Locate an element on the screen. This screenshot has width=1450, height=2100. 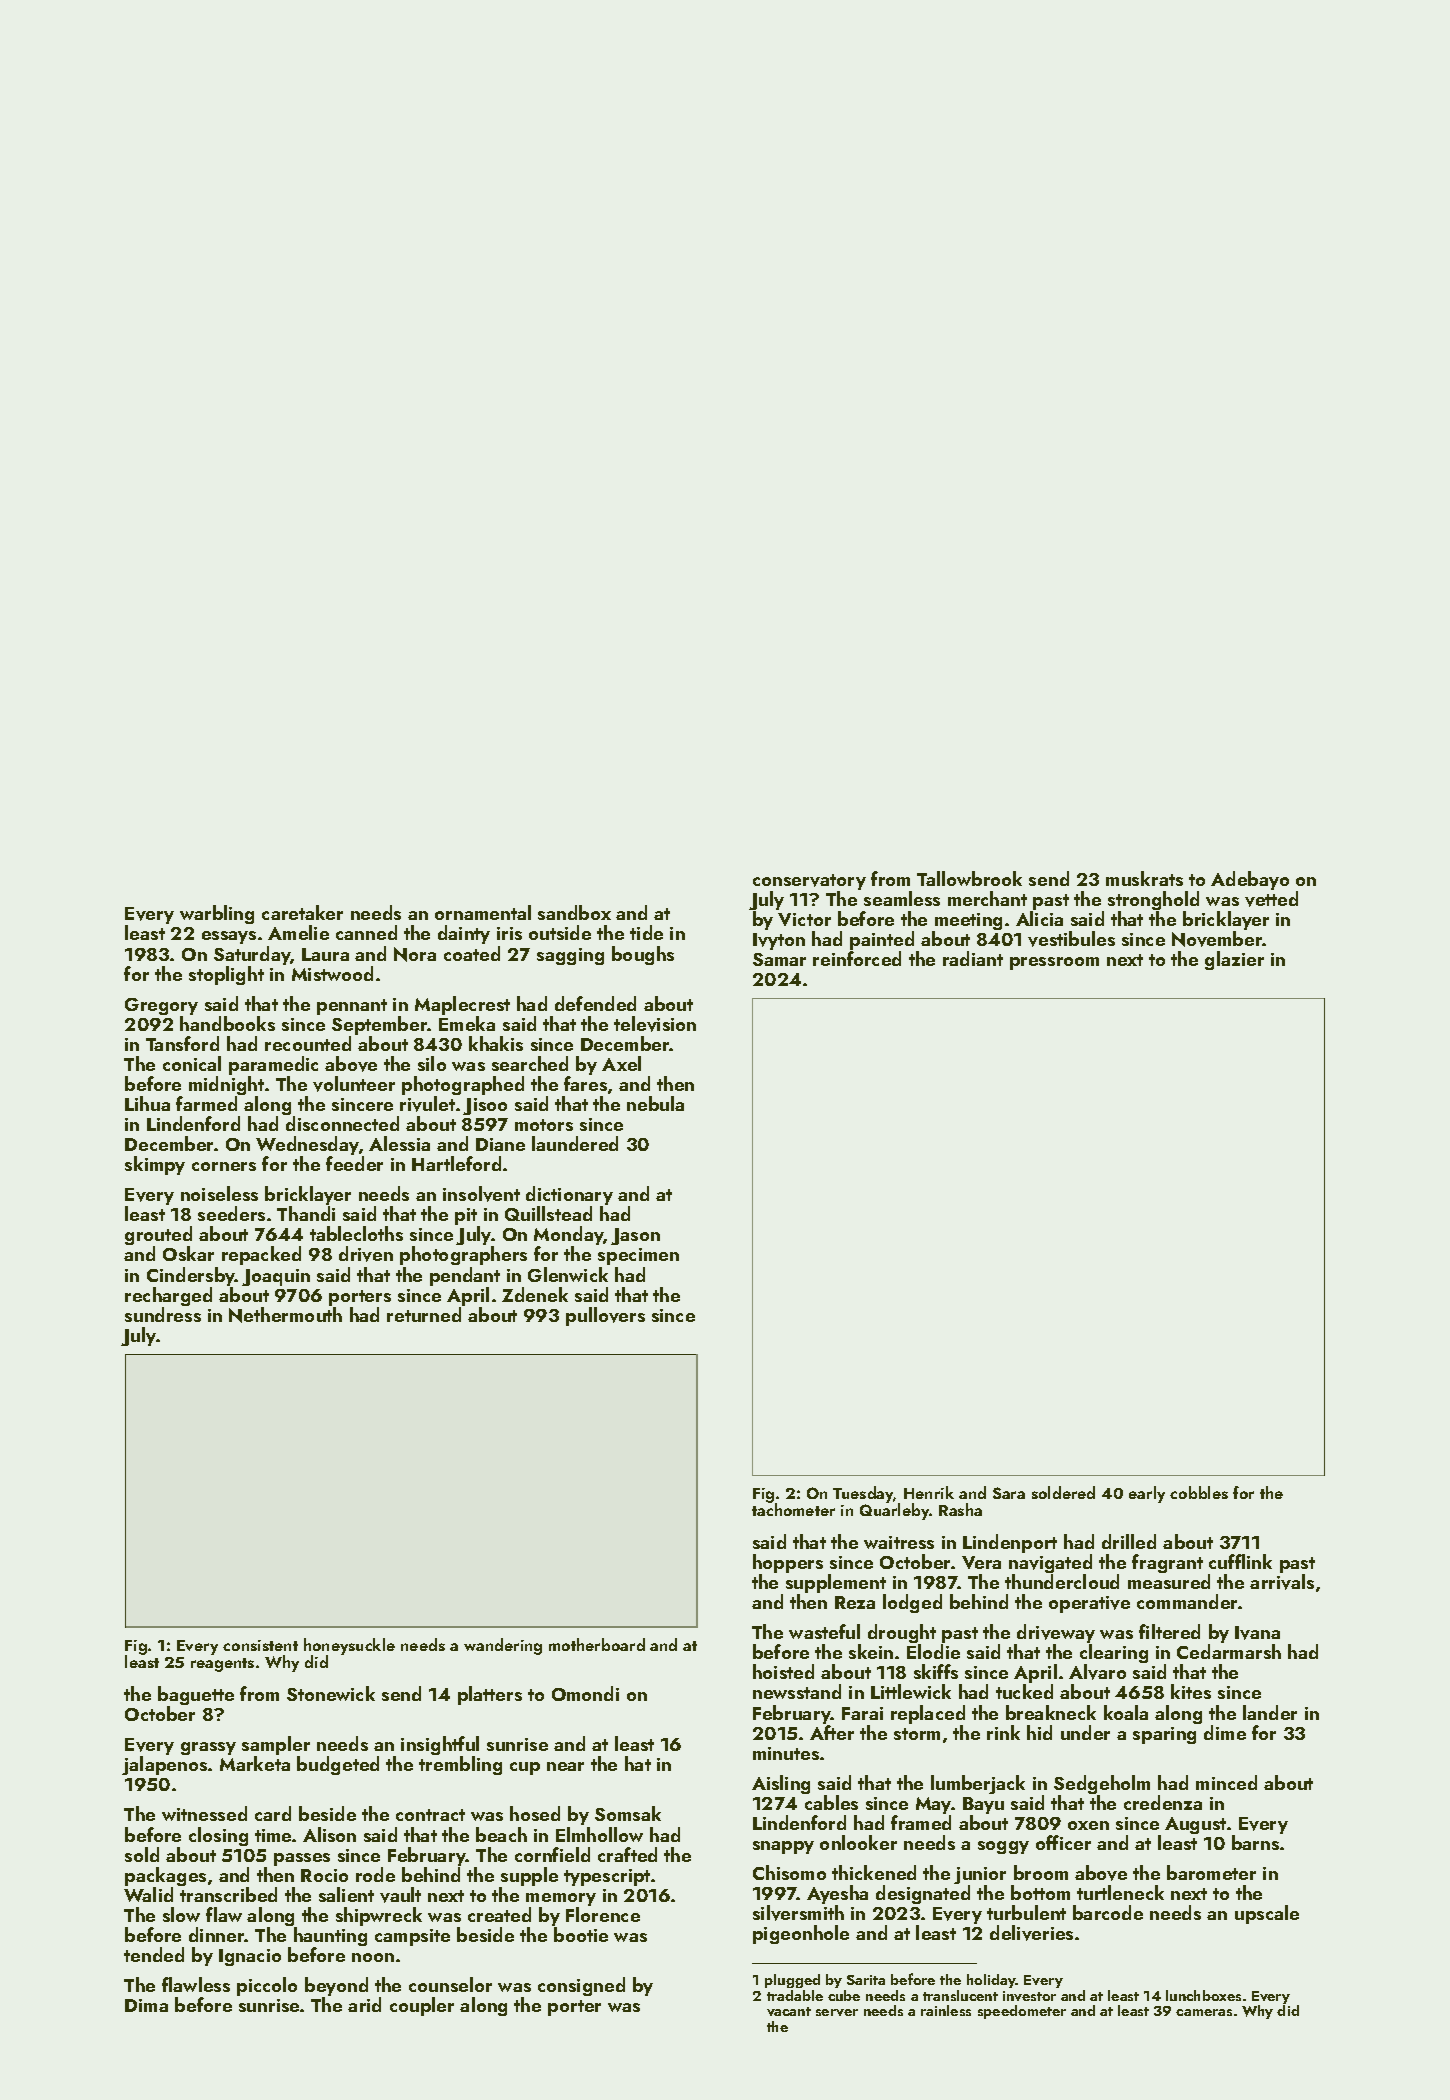
consistent is located at coordinates (260, 1645).
